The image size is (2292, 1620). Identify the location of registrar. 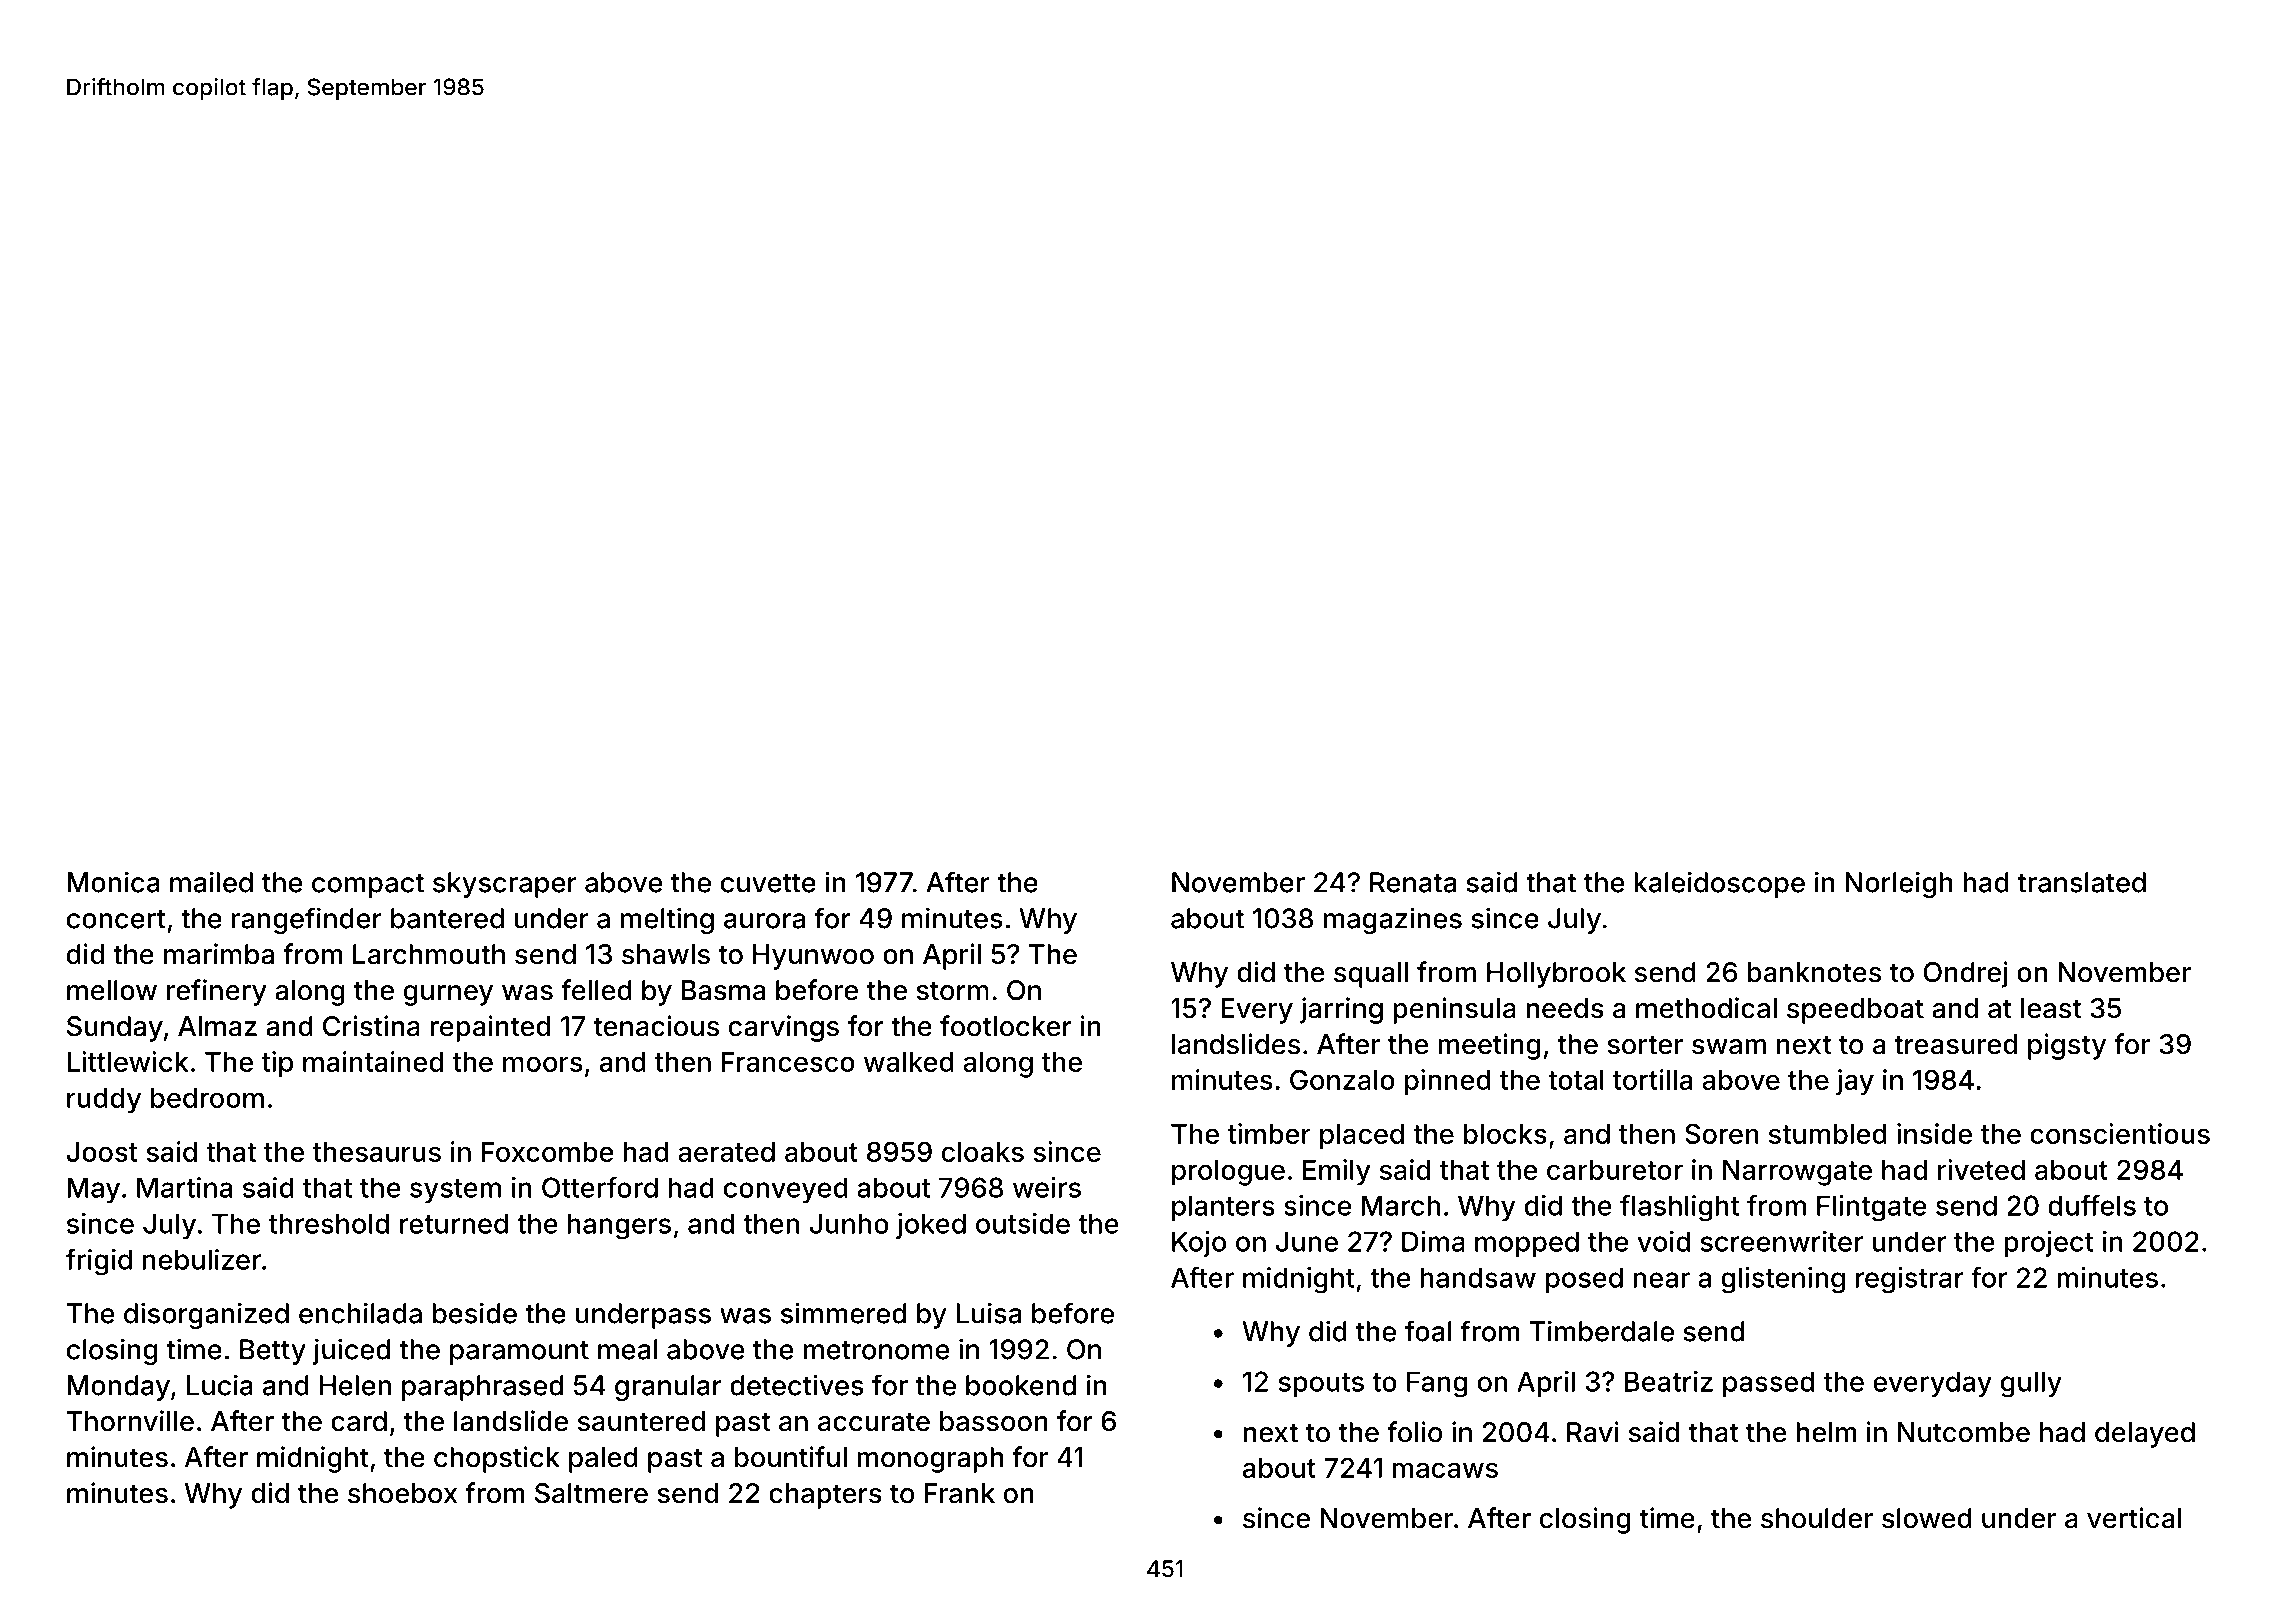
(1910, 1280).
